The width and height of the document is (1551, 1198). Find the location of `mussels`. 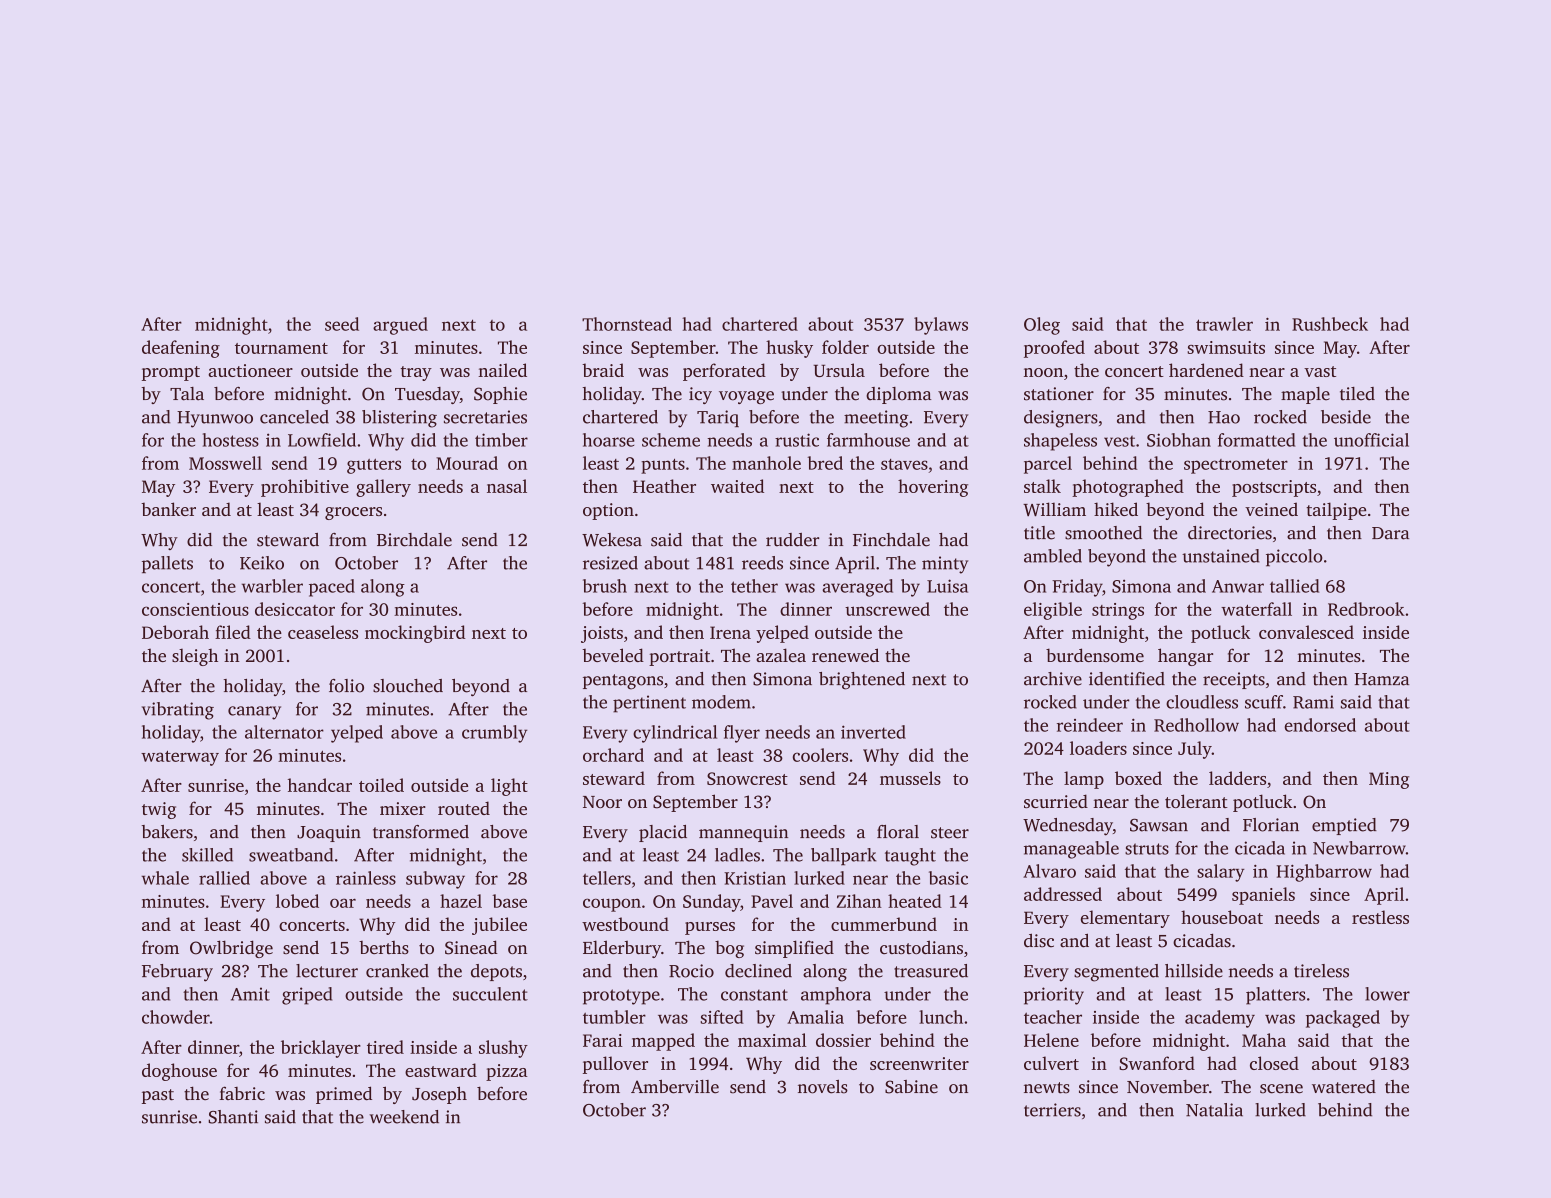

mussels is located at coordinates (910, 778).
